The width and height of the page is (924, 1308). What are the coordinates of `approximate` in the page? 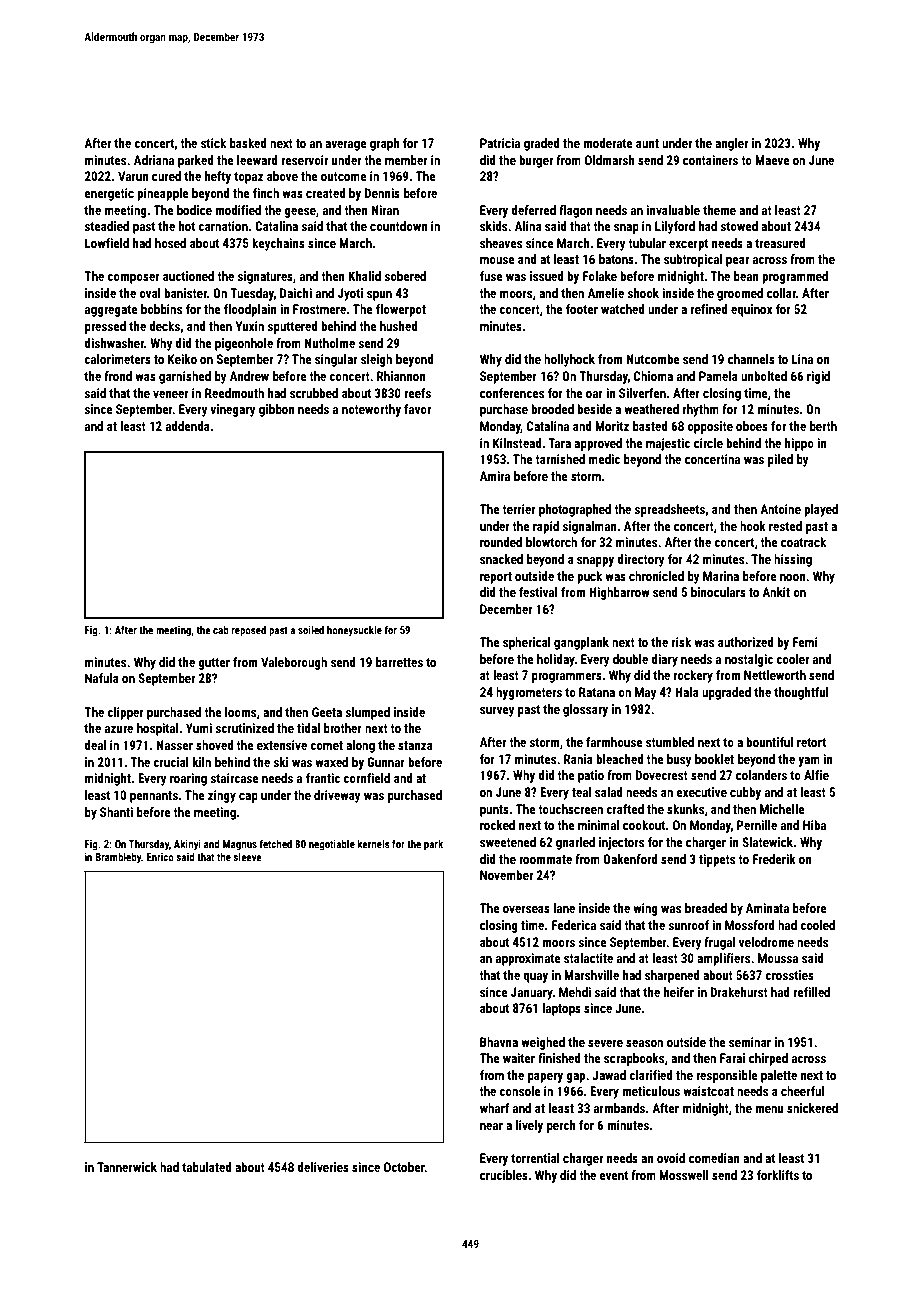 It's located at (528, 959).
